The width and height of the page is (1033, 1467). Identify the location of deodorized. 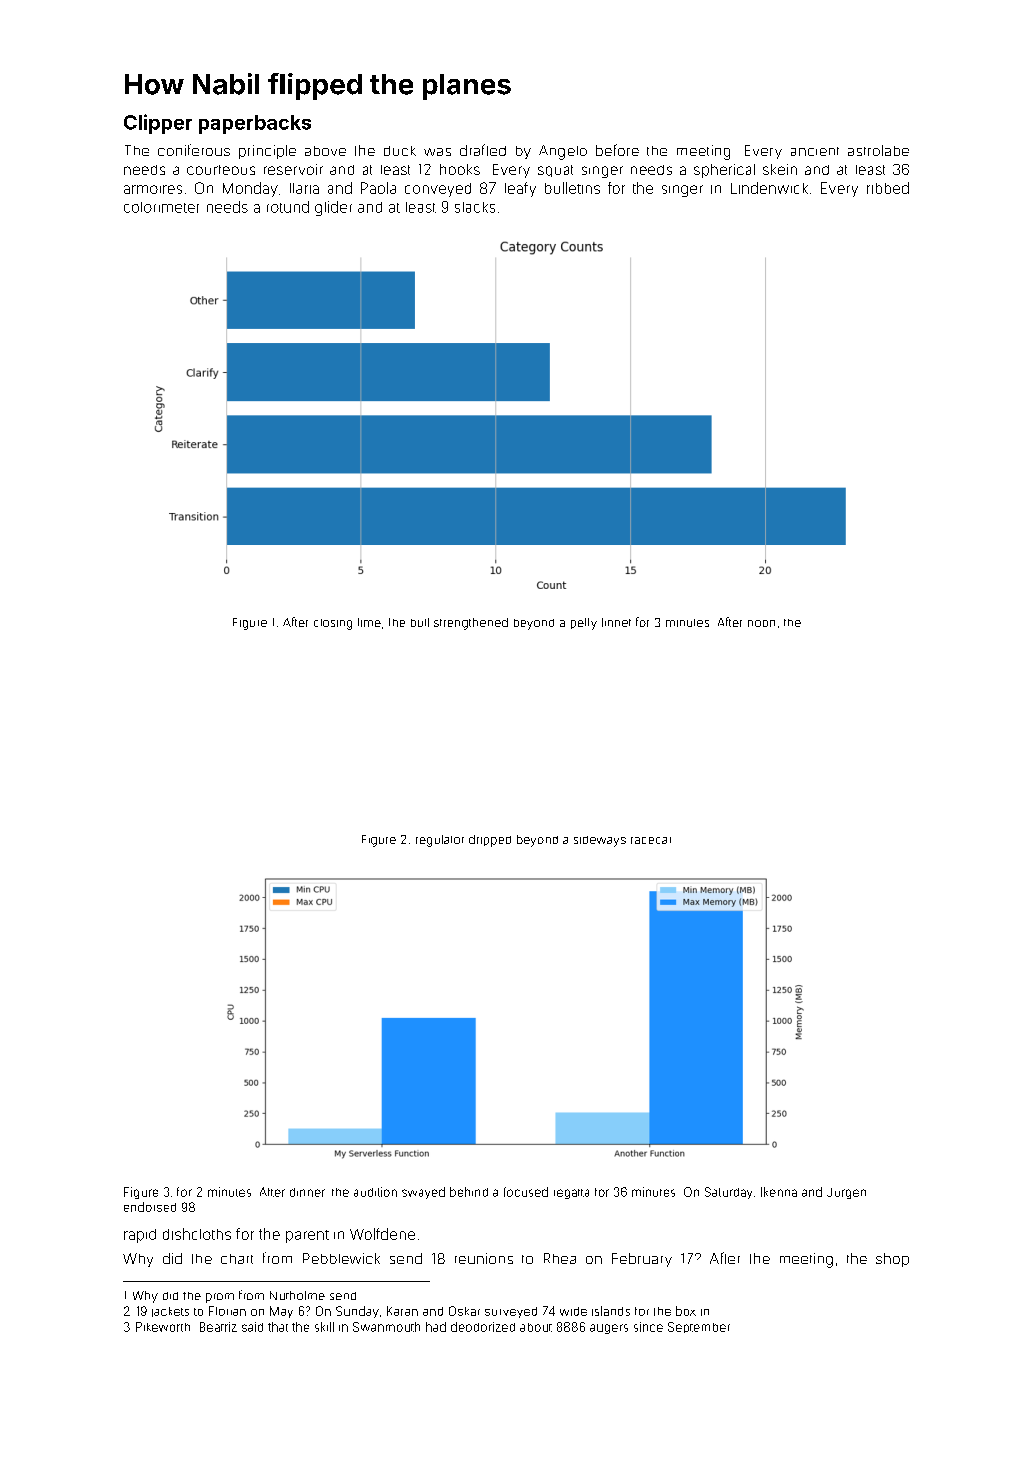
(483, 1327).
